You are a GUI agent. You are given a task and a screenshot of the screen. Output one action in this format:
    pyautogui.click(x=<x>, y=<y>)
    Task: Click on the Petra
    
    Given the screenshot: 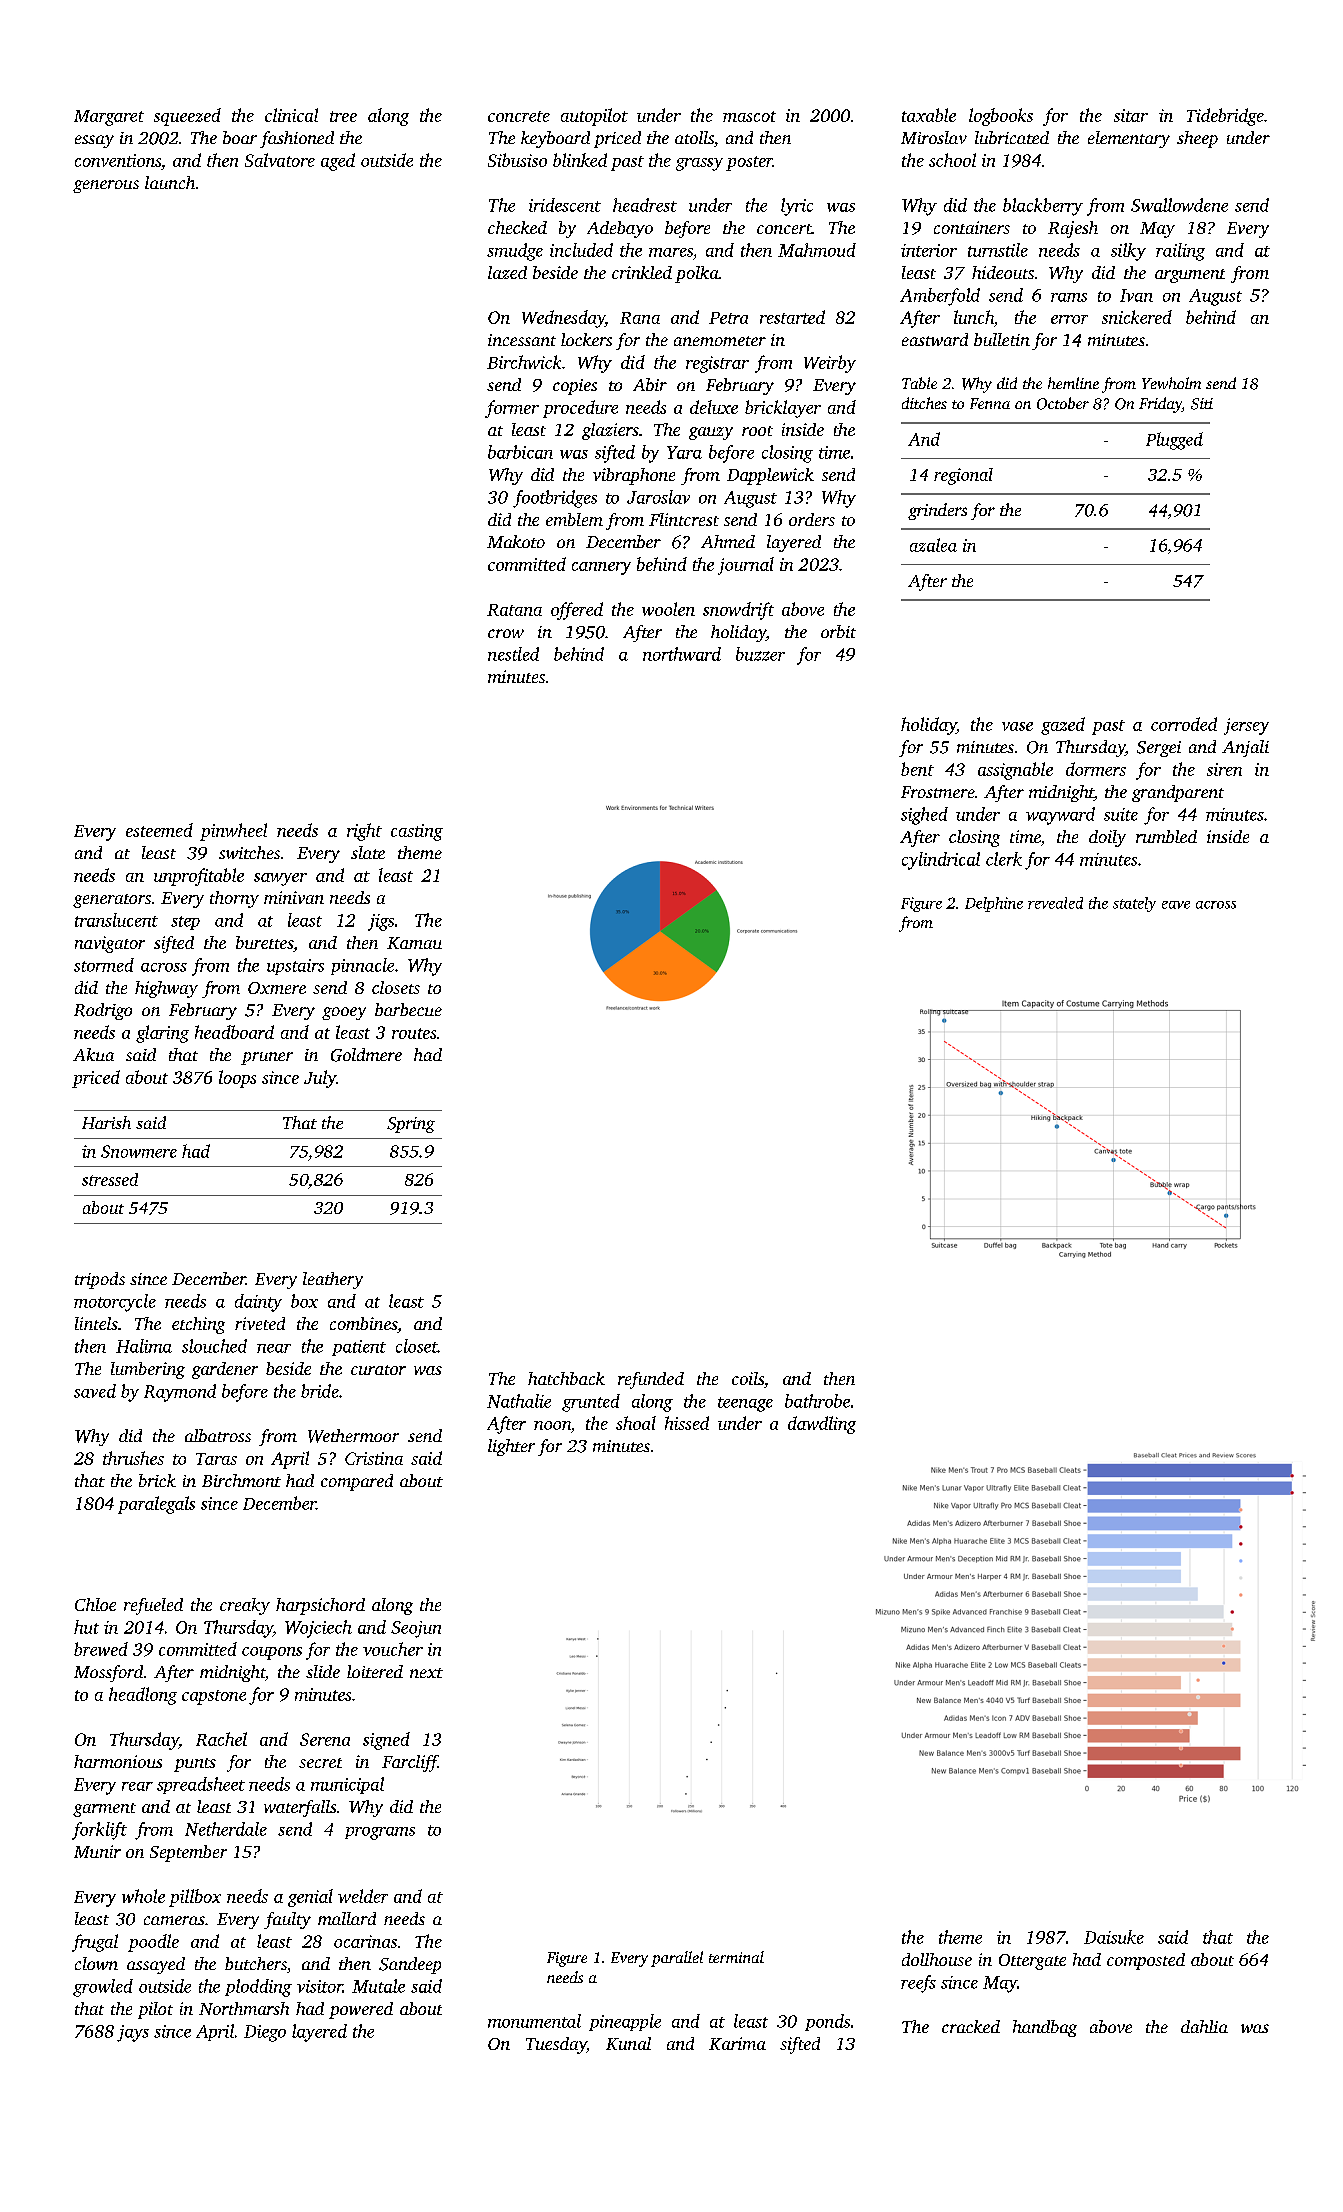 What is the action you would take?
    pyautogui.click(x=728, y=318)
